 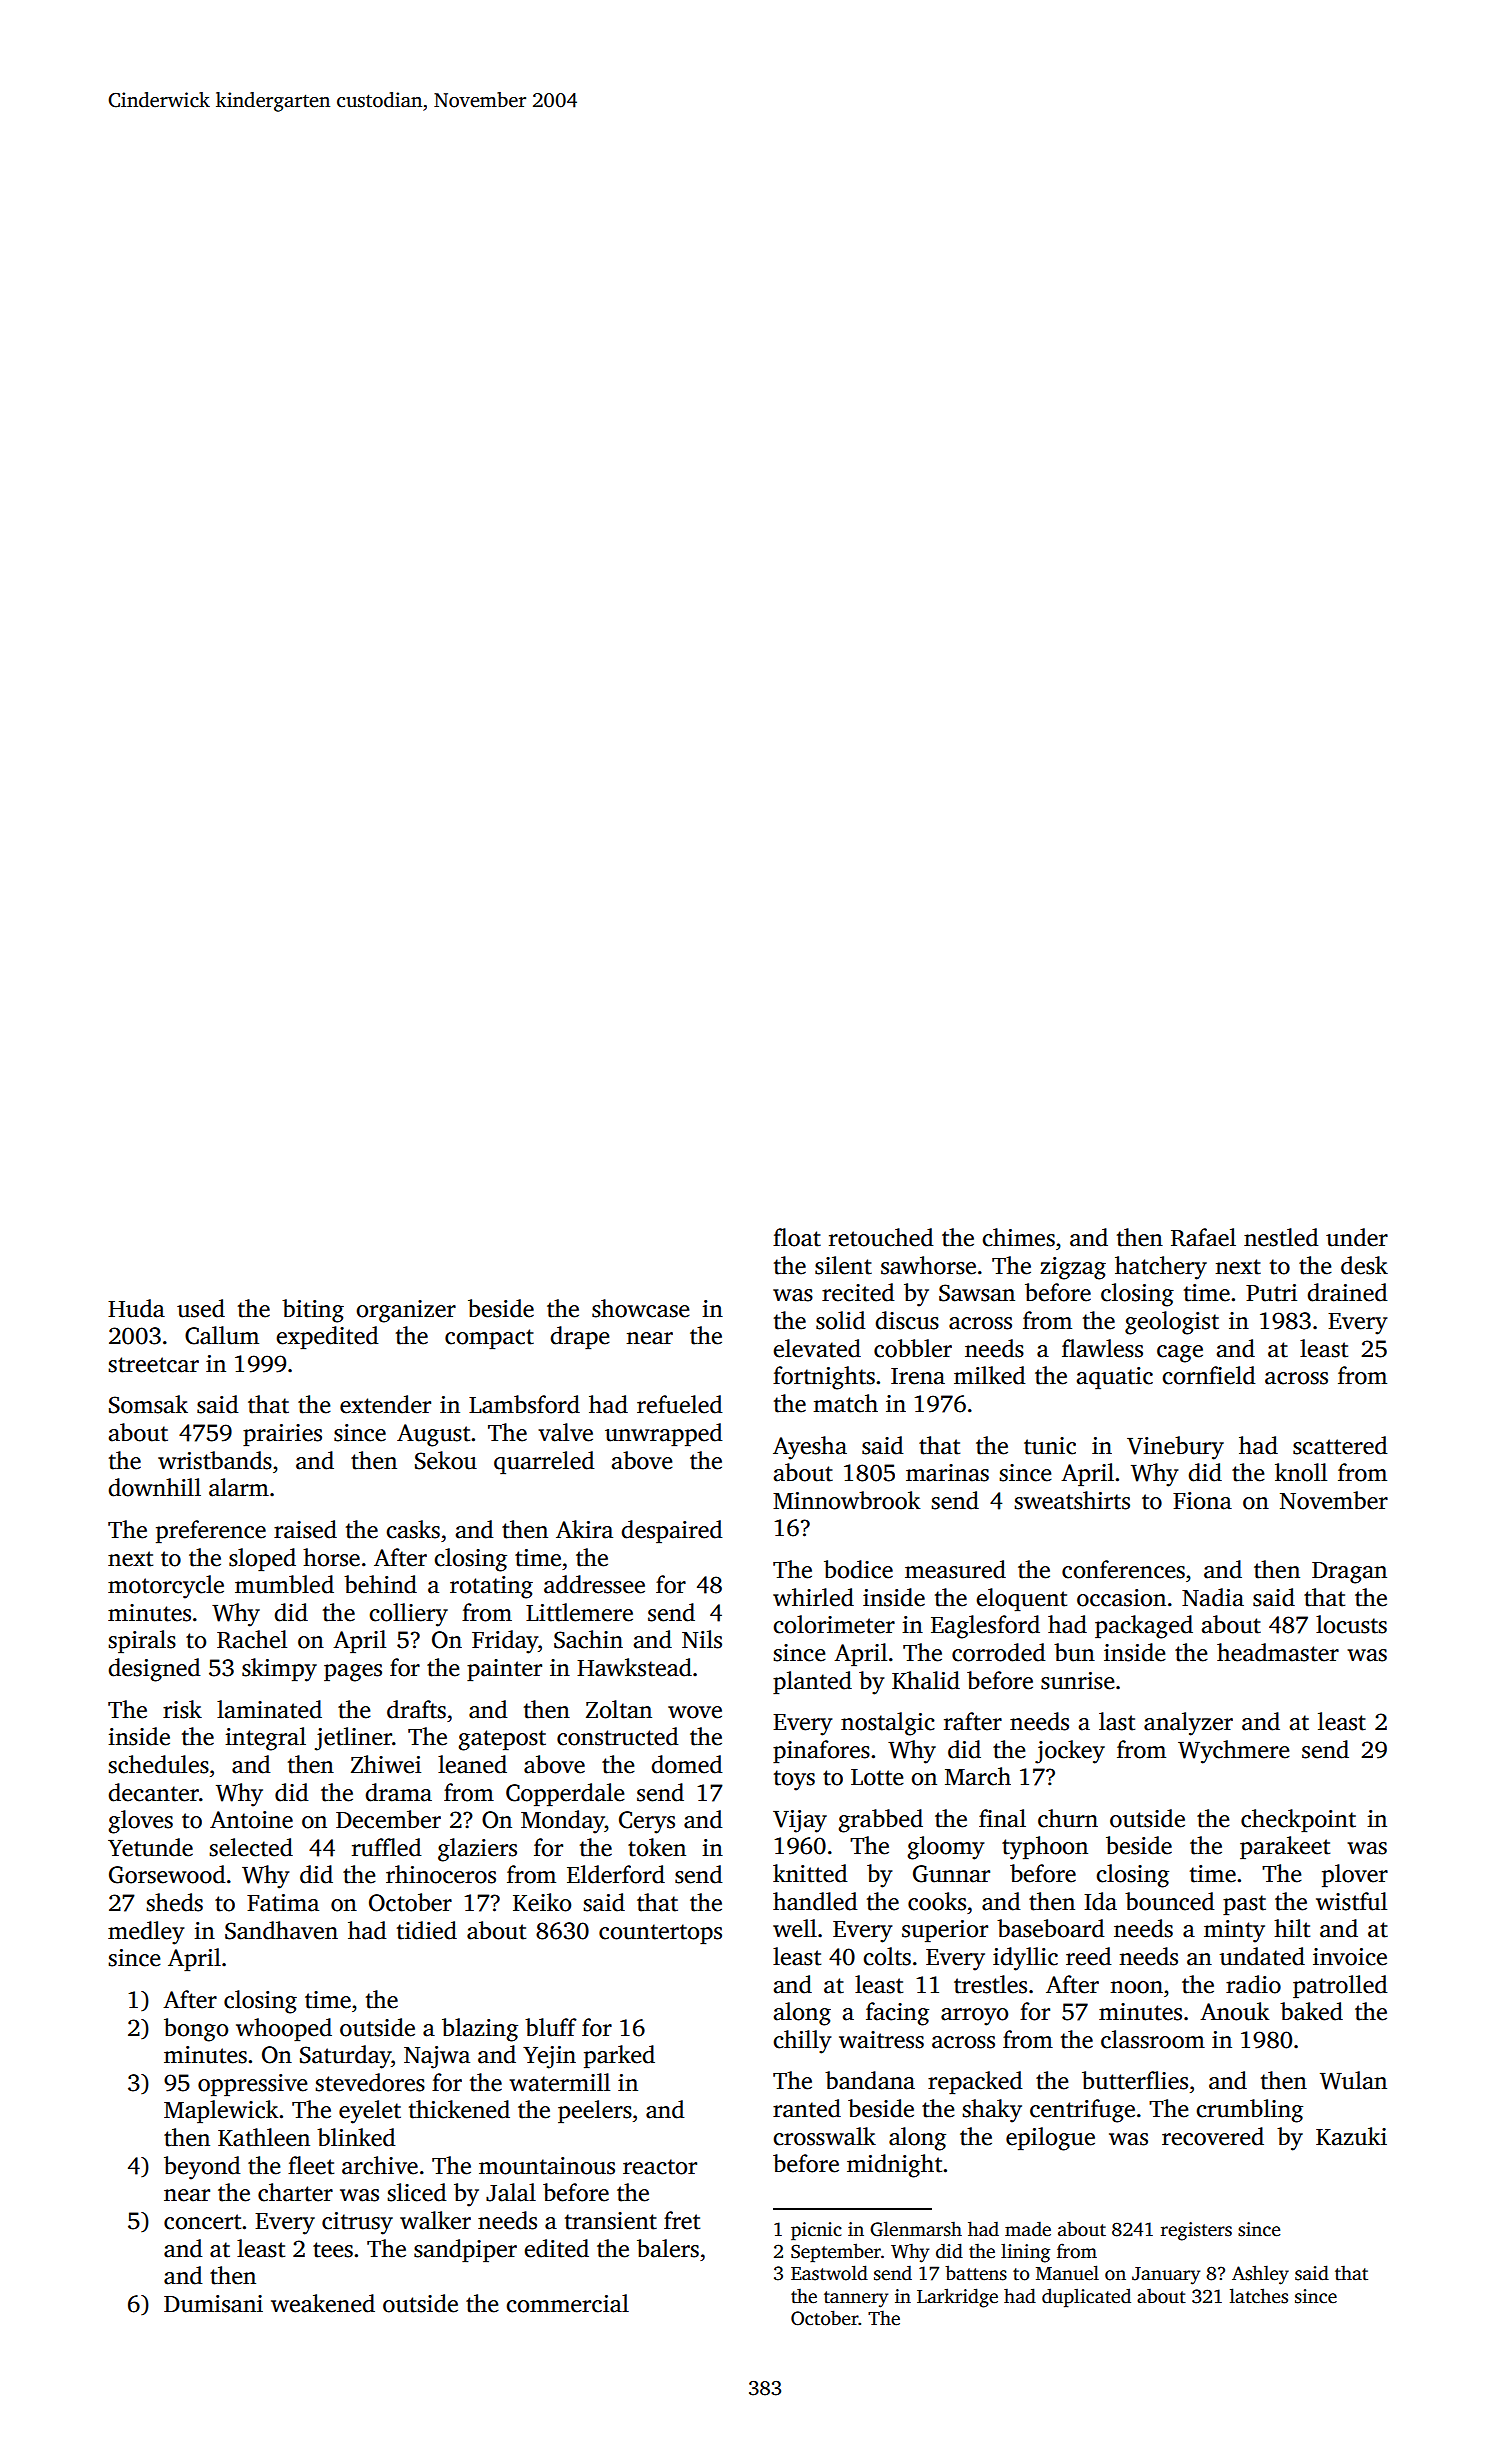 What do you see at coordinates (413, 1529) in the screenshot?
I see `casks` at bounding box center [413, 1529].
